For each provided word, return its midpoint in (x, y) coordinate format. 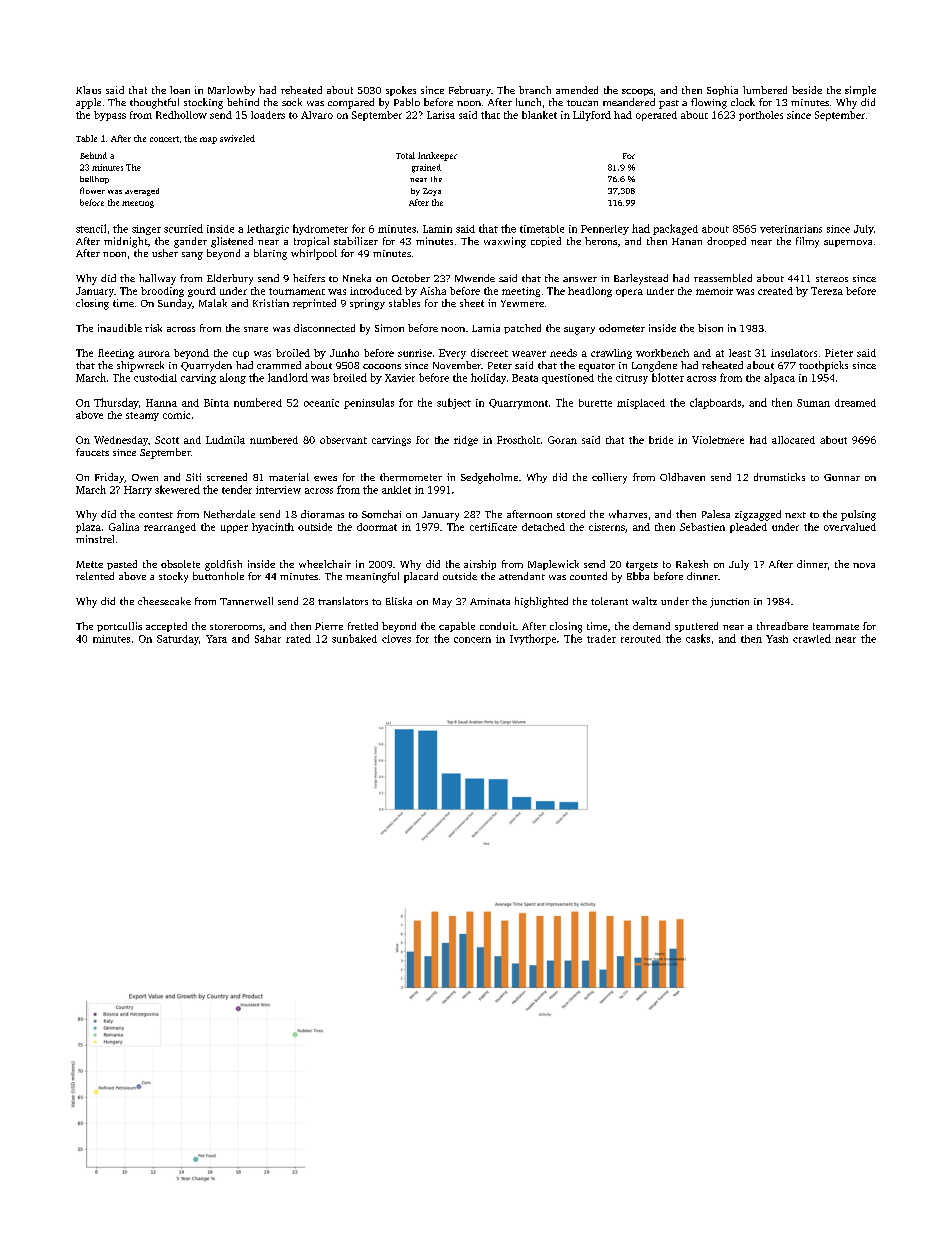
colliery (609, 478)
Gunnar (842, 477)
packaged (675, 229)
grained (426, 168)
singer (146, 230)
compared (351, 103)
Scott (167, 440)
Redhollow (181, 115)
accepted (166, 627)
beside (807, 90)
